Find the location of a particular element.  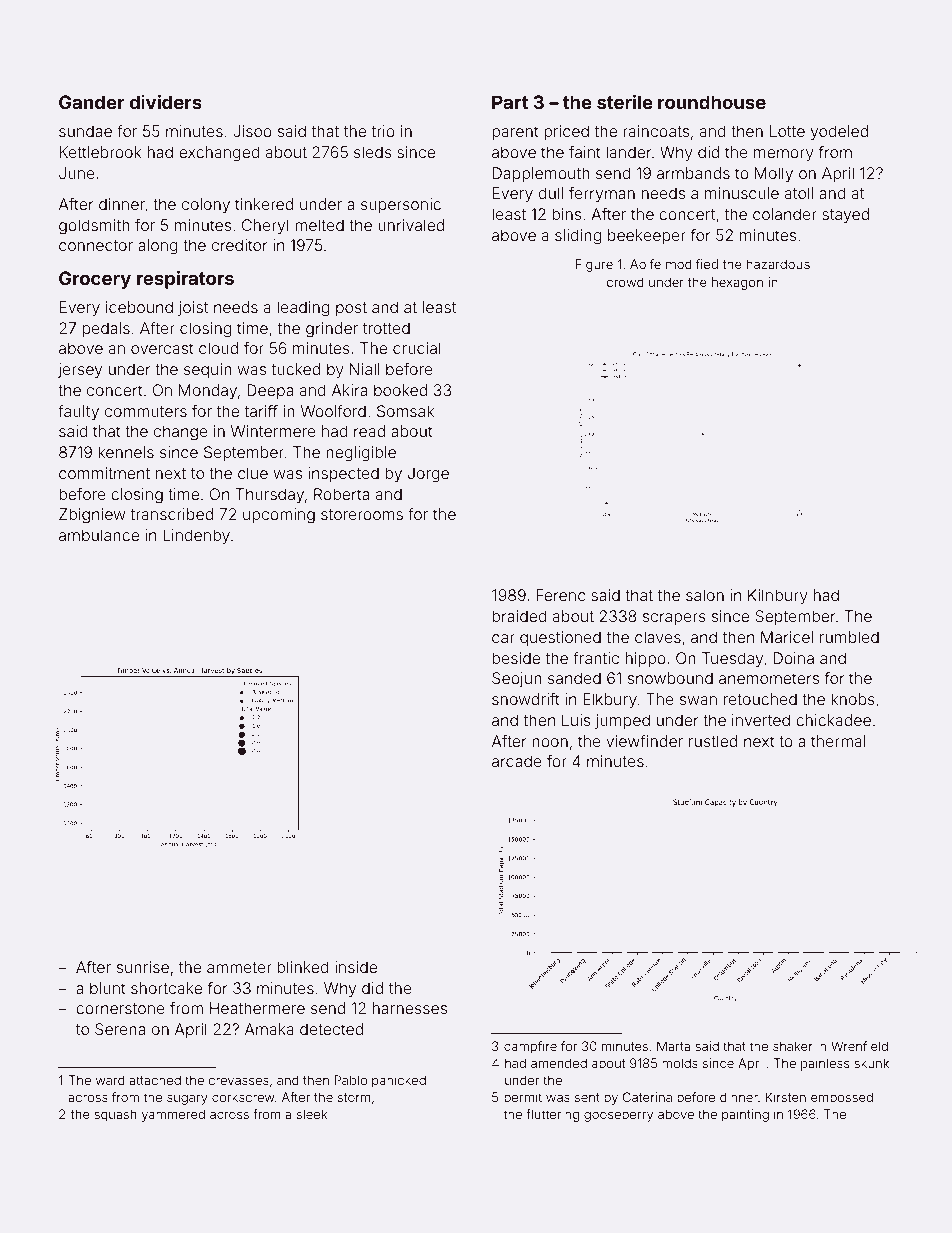

melted is located at coordinates (319, 225).
